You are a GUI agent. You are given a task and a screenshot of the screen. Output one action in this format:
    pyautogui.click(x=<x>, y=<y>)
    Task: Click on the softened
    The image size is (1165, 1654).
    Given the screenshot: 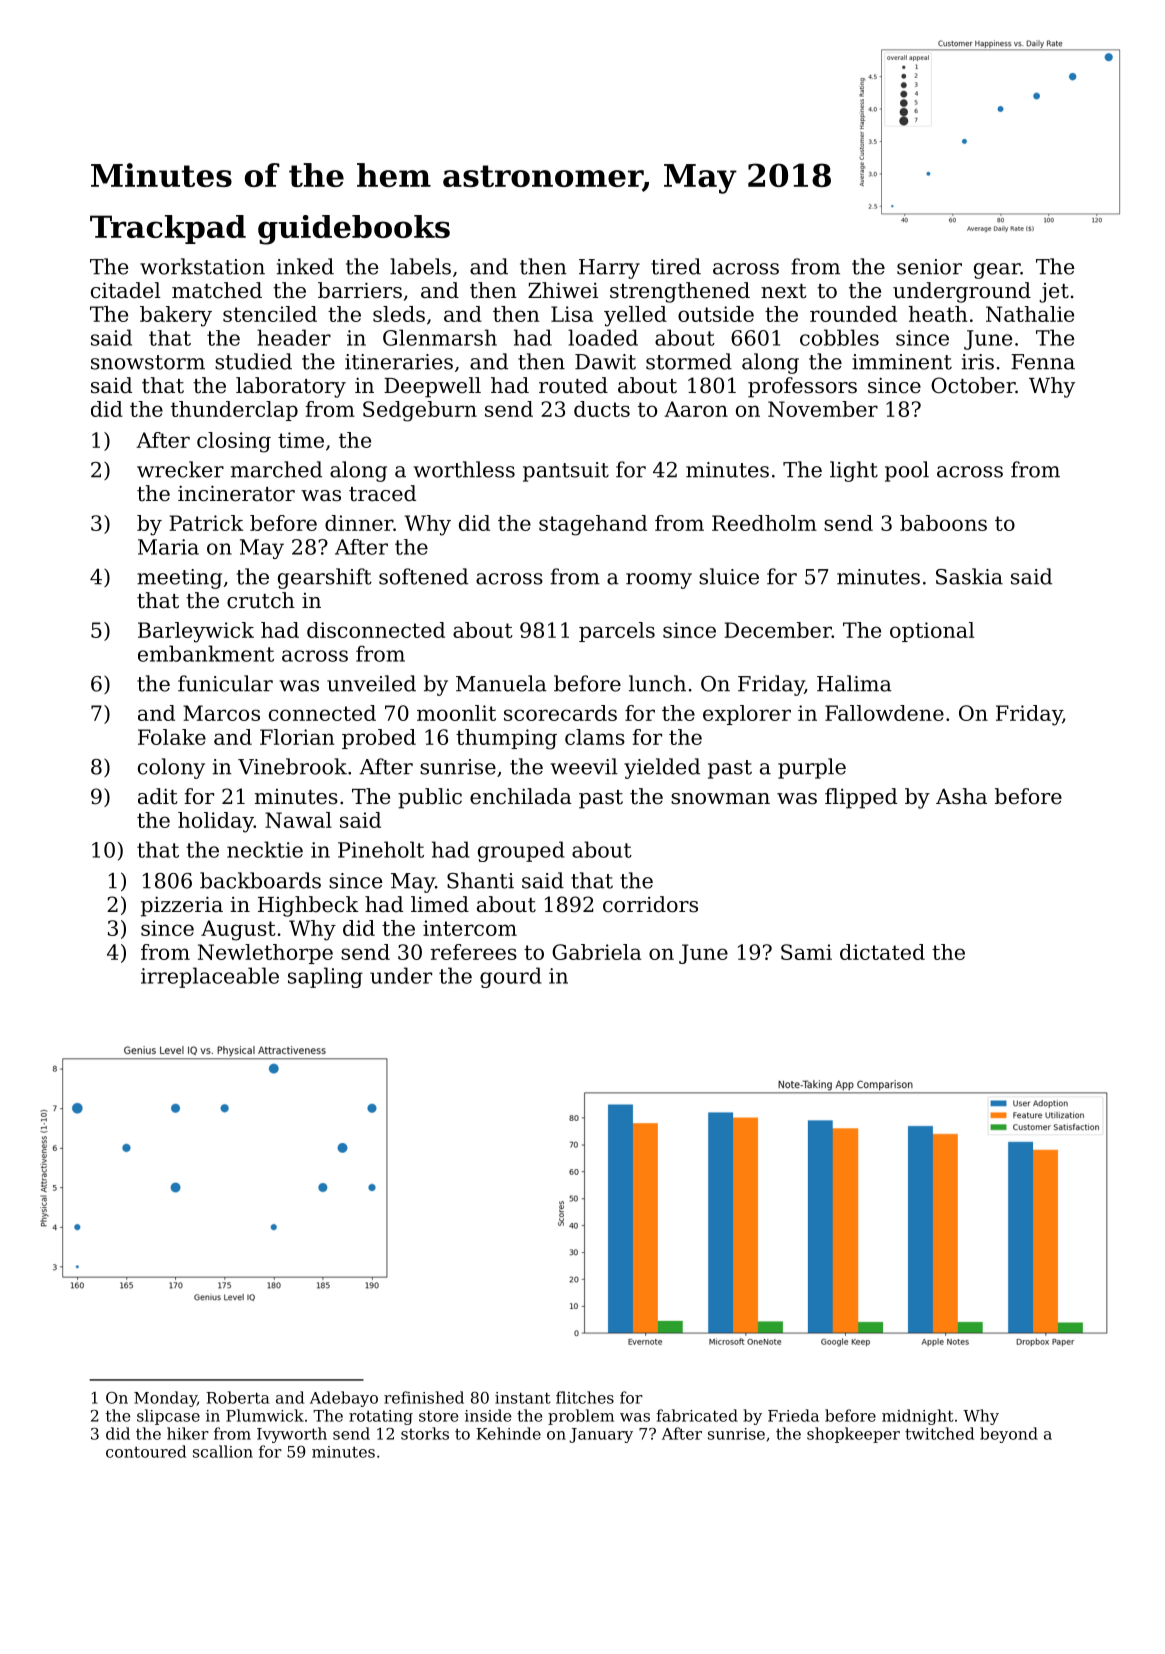 What is the action you would take?
    pyautogui.click(x=423, y=576)
